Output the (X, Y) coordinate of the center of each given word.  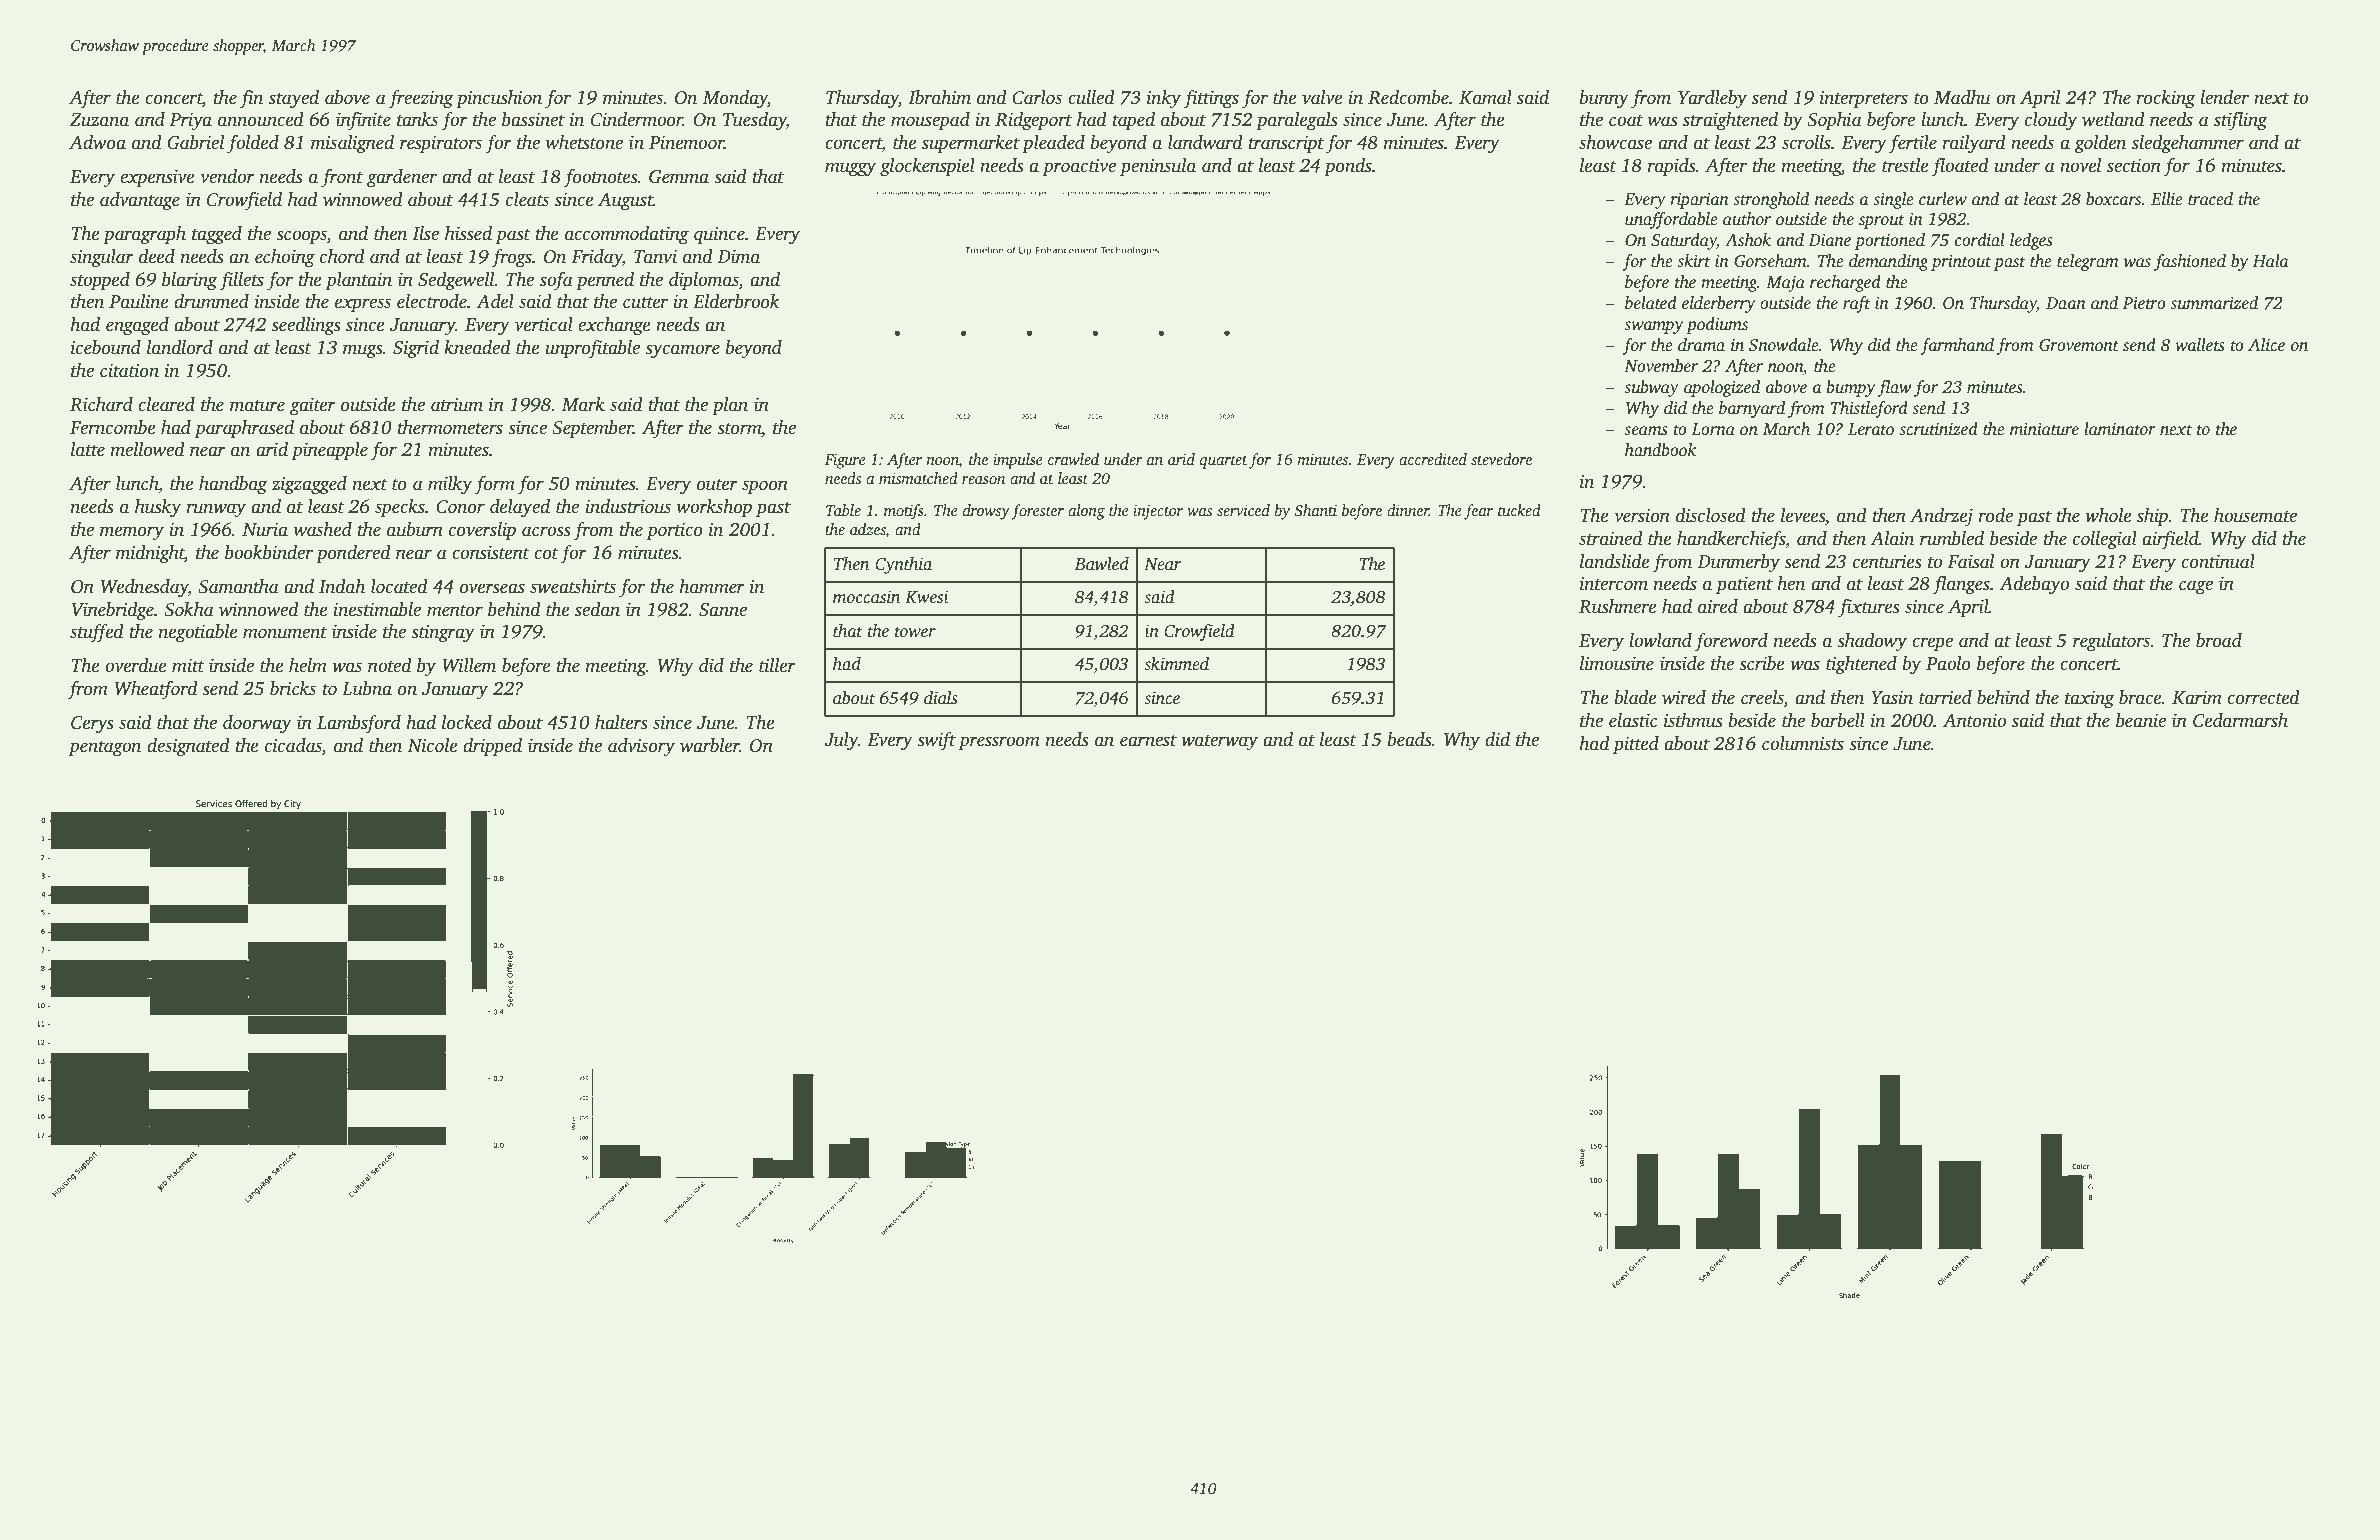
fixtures (1869, 608)
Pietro (2144, 303)
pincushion (499, 99)
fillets (241, 281)
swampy (1653, 327)
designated (188, 747)
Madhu (1962, 97)
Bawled (1102, 564)
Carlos (1037, 97)
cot (546, 554)
